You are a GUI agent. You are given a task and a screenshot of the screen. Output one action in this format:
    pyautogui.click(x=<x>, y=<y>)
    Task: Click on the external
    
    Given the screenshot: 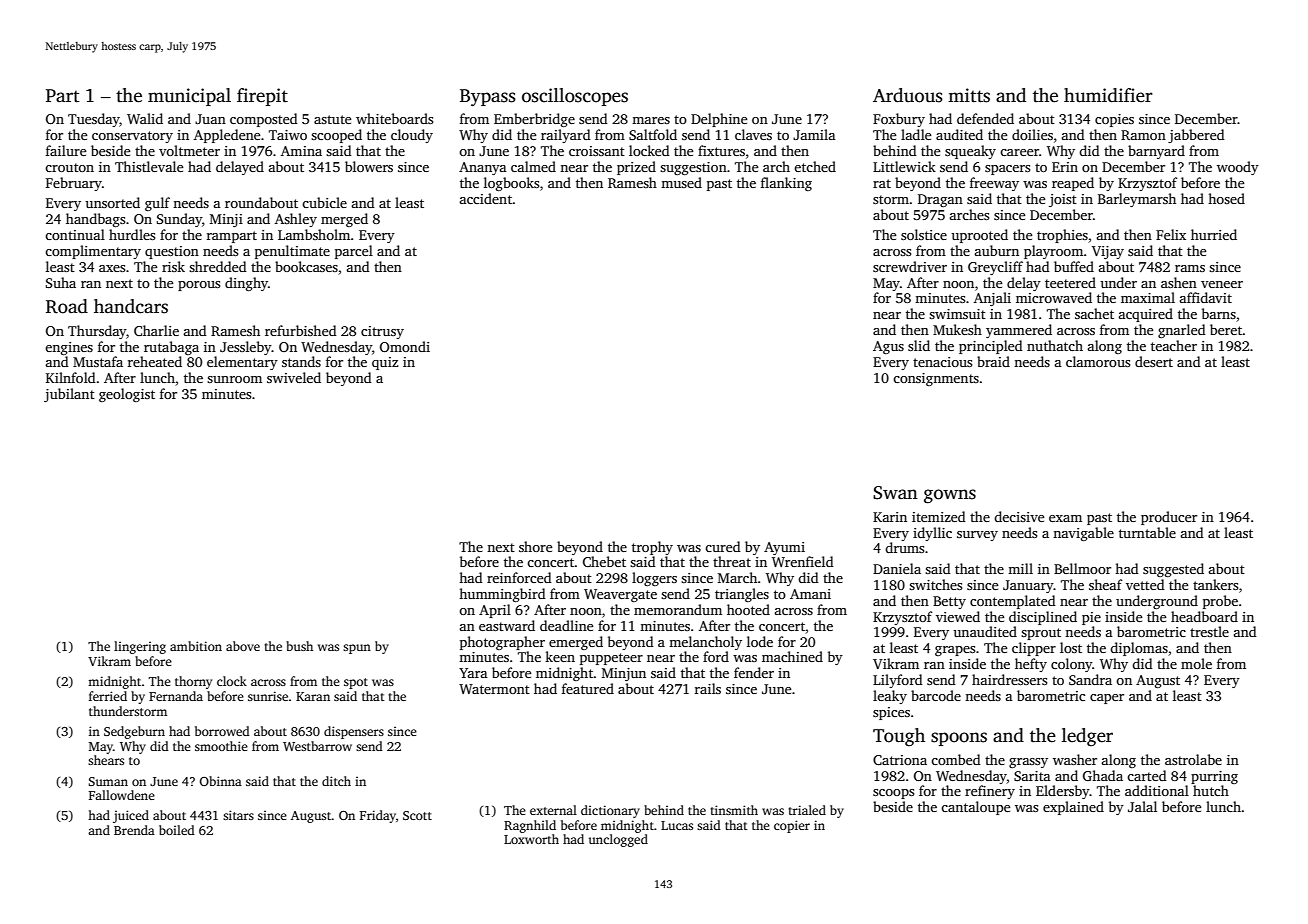 What is the action you would take?
    pyautogui.click(x=553, y=810)
